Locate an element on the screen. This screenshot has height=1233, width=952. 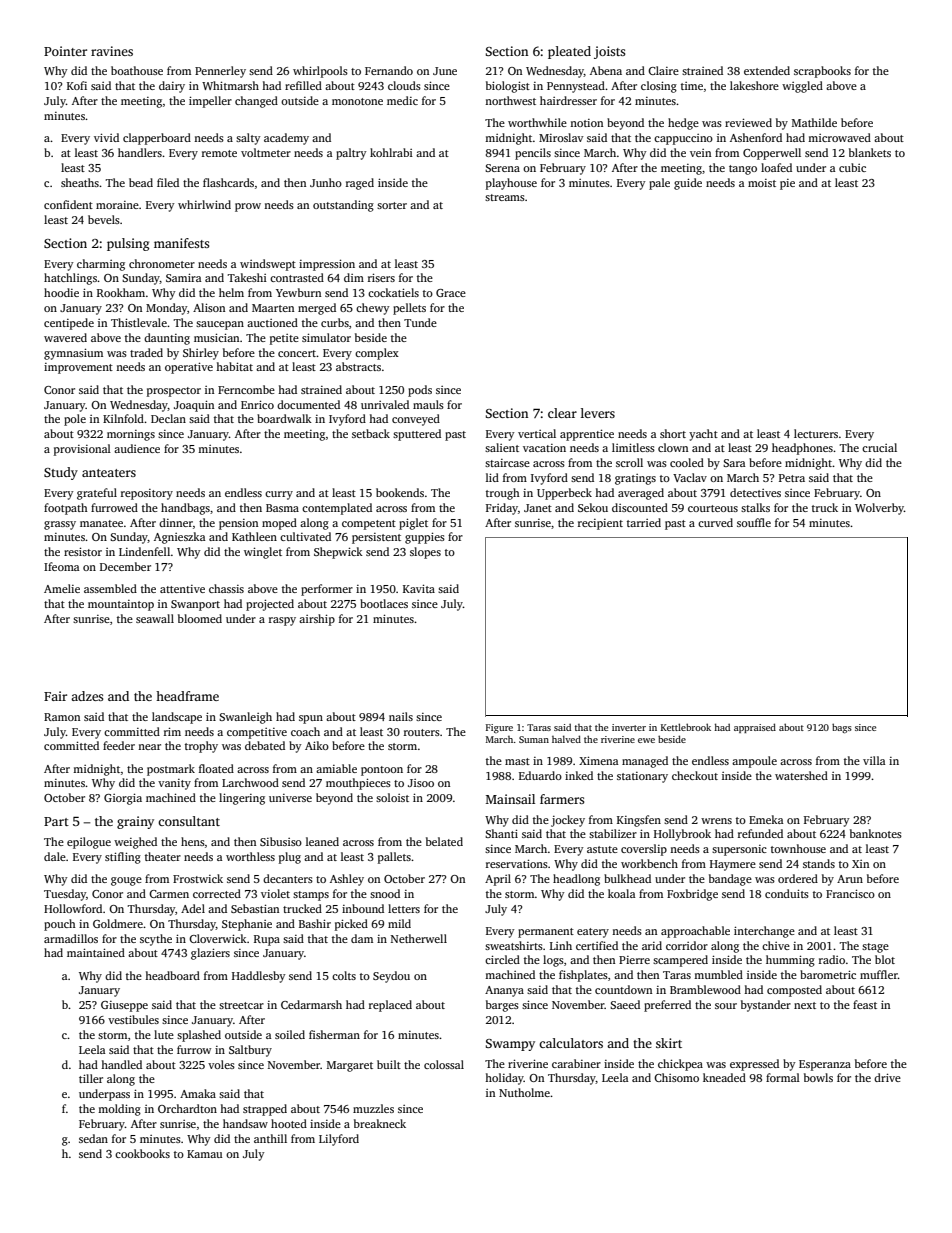
bloomed is located at coordinates (200, 618).
